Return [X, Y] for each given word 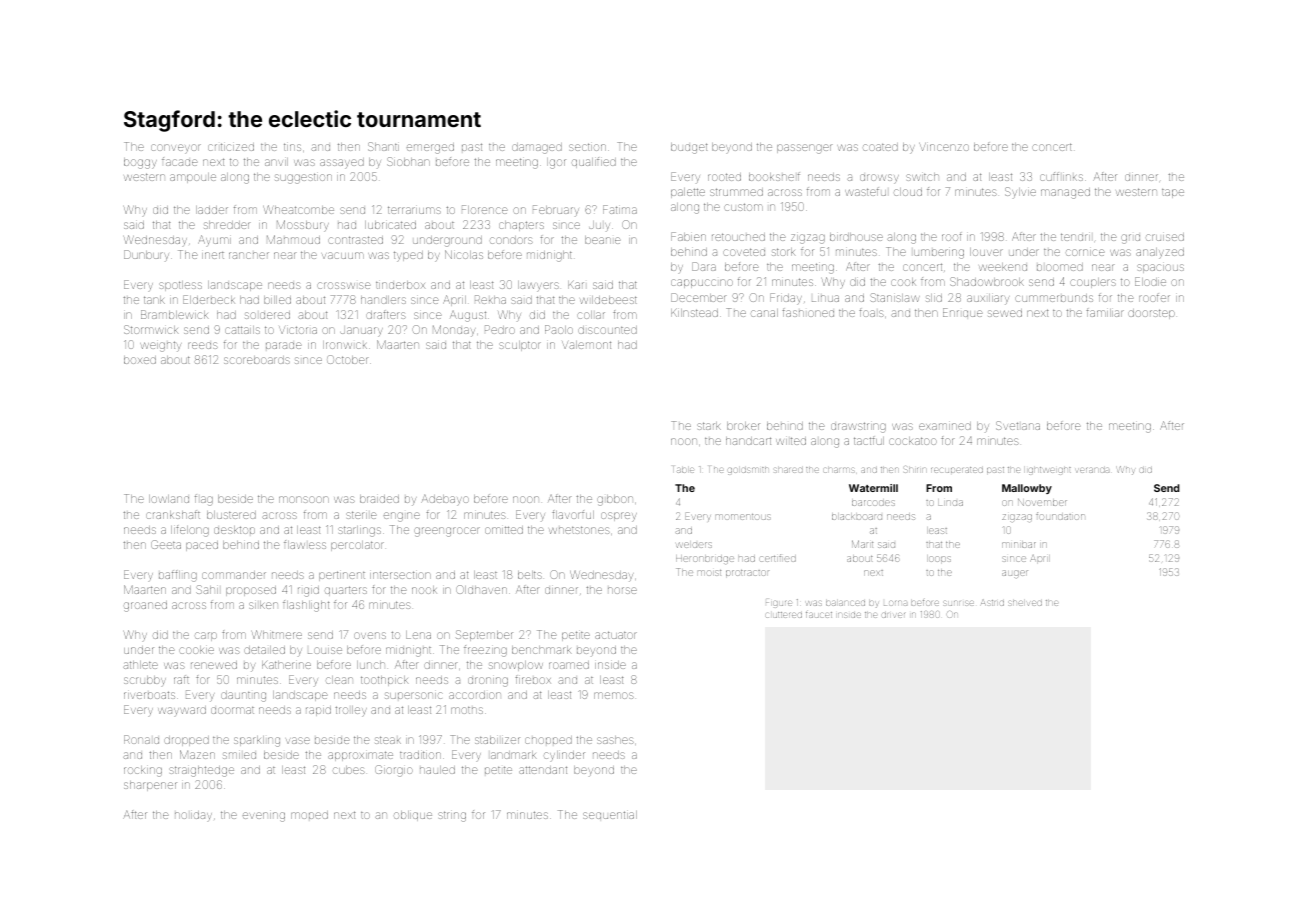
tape [1173, 193]
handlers [383, 300]
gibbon [615, 500]
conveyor [176, 149]
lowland [169, 499]
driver [893, 615]
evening [264, 817]
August [468, 316]
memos [614, 695]
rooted [724, 177]
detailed [264, 650]
